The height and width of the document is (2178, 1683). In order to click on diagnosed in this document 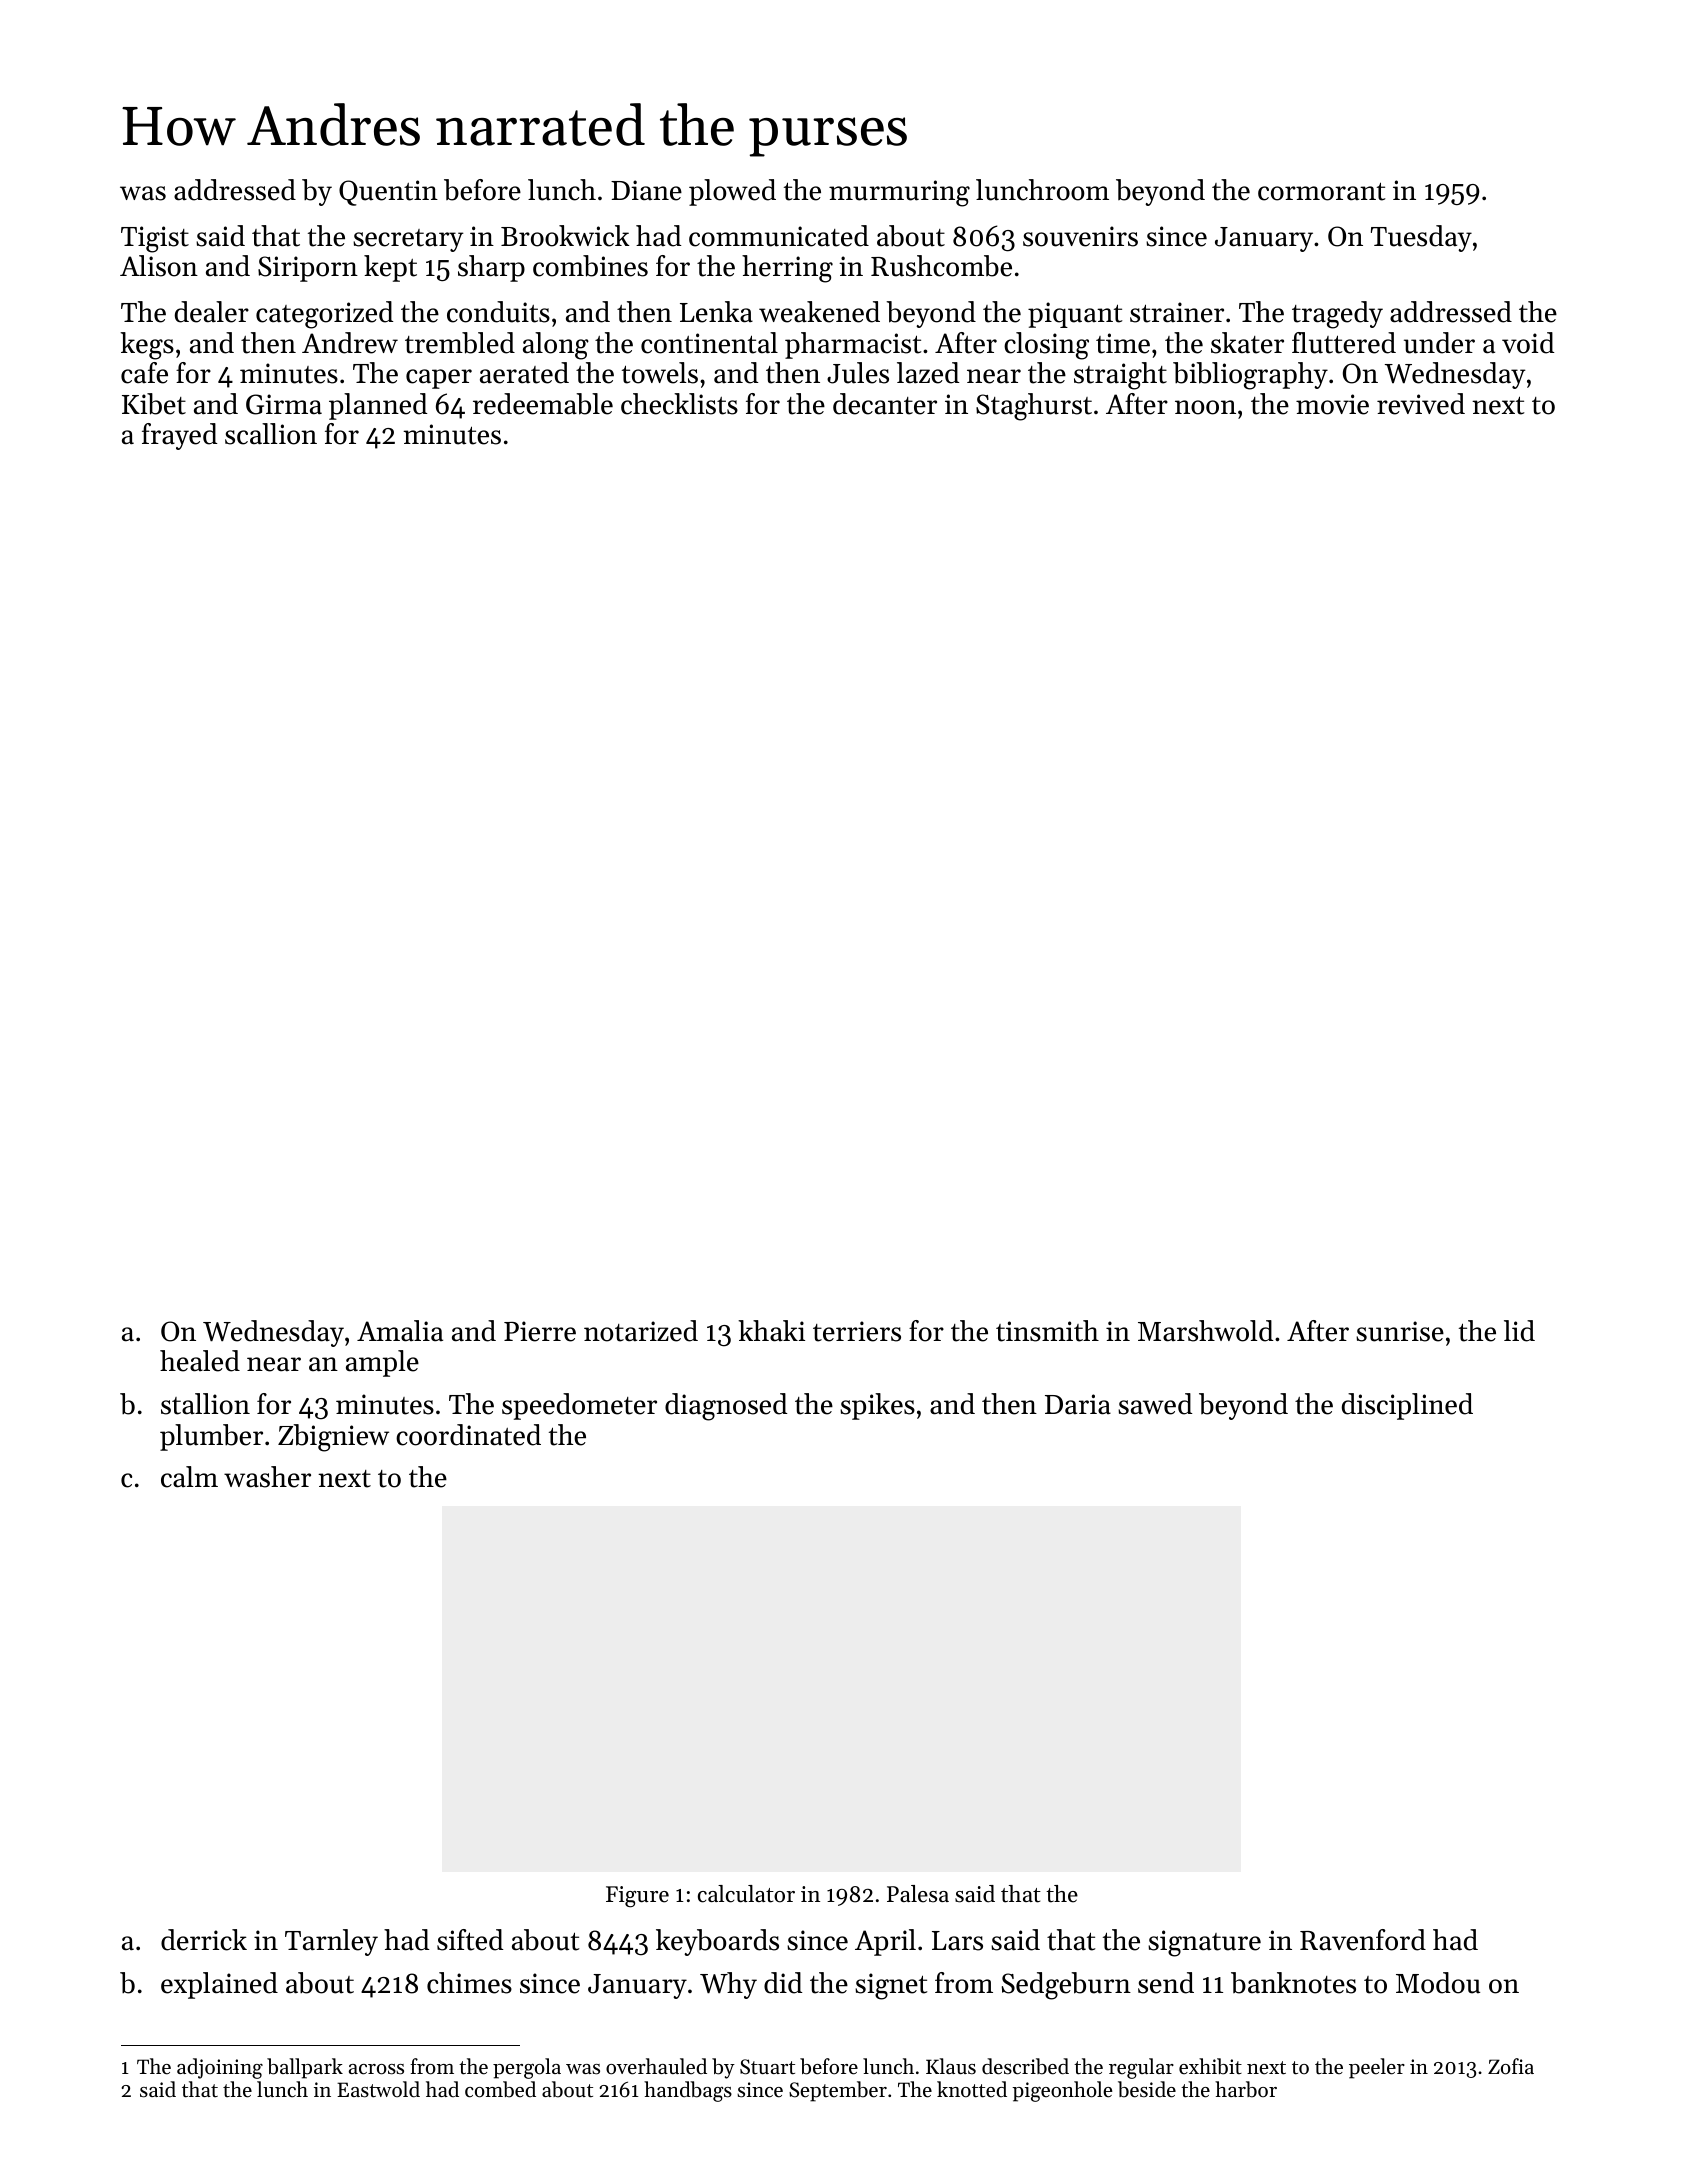, I will do `click(726, 1407)`.
